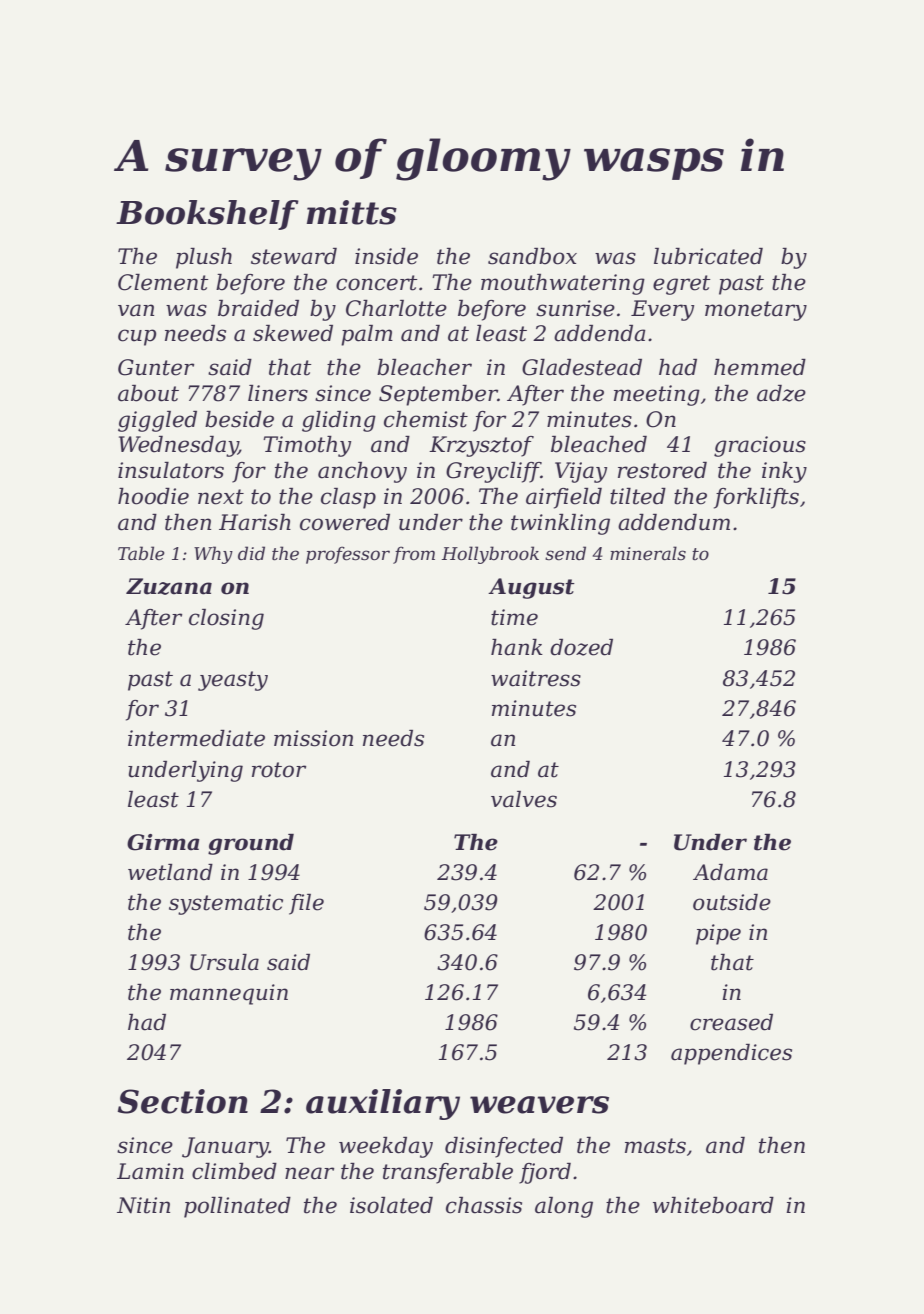 This screenshot has height=1314, width=924. I want to click on along, so click(564, 1207).
